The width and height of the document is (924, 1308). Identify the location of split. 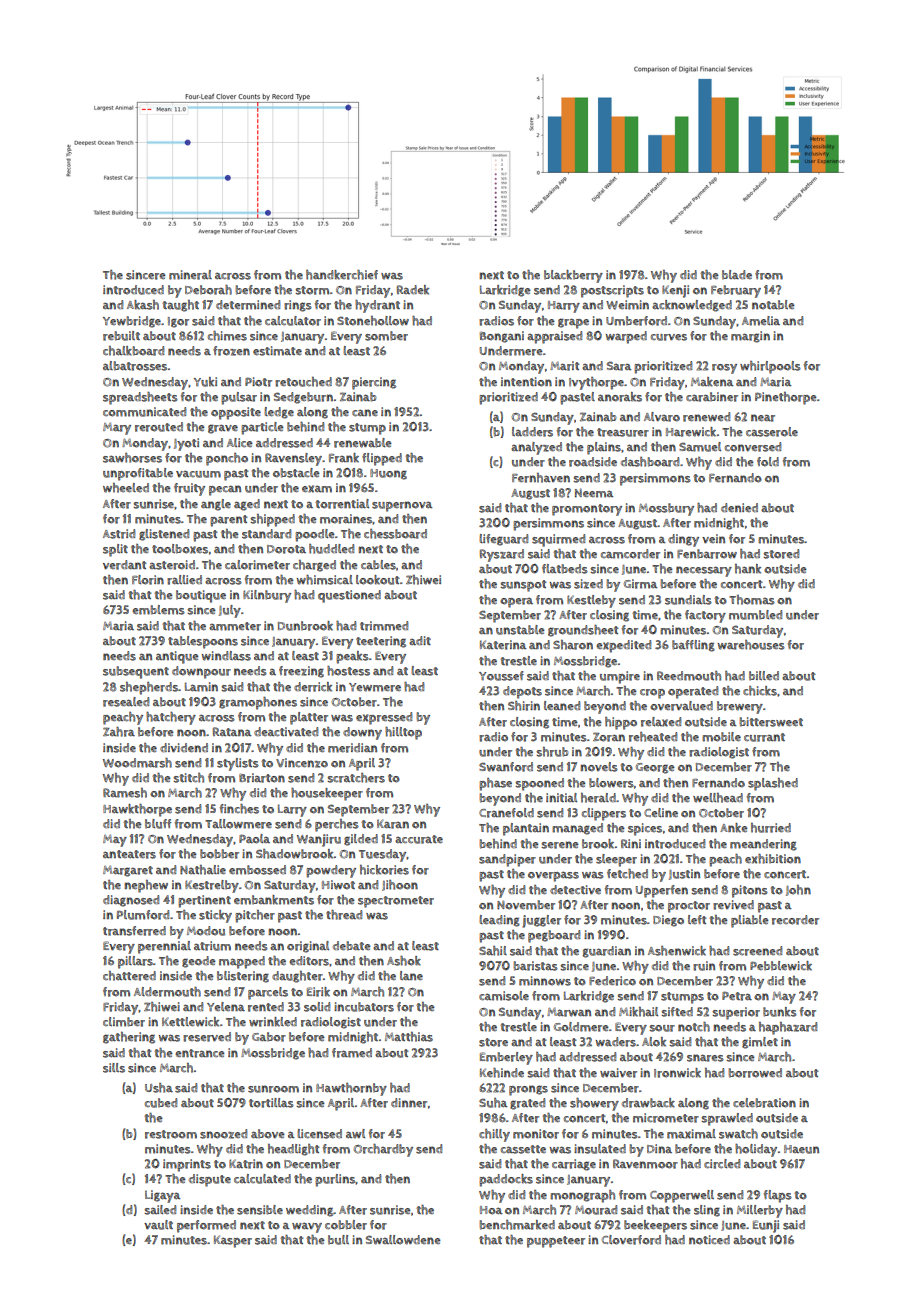
(115, 550).
